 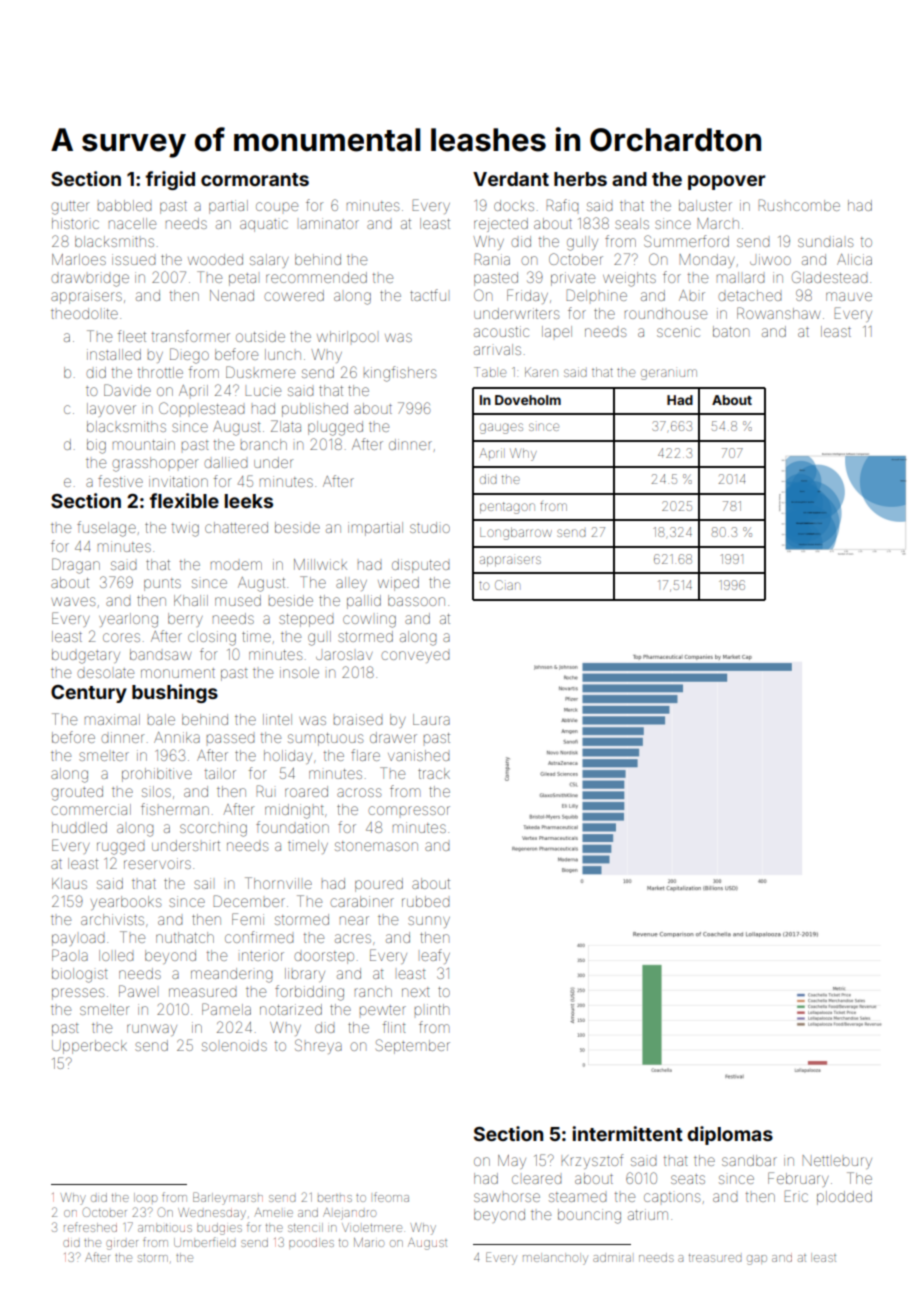 I want to click on Laura, so click(x=431, y=719).
